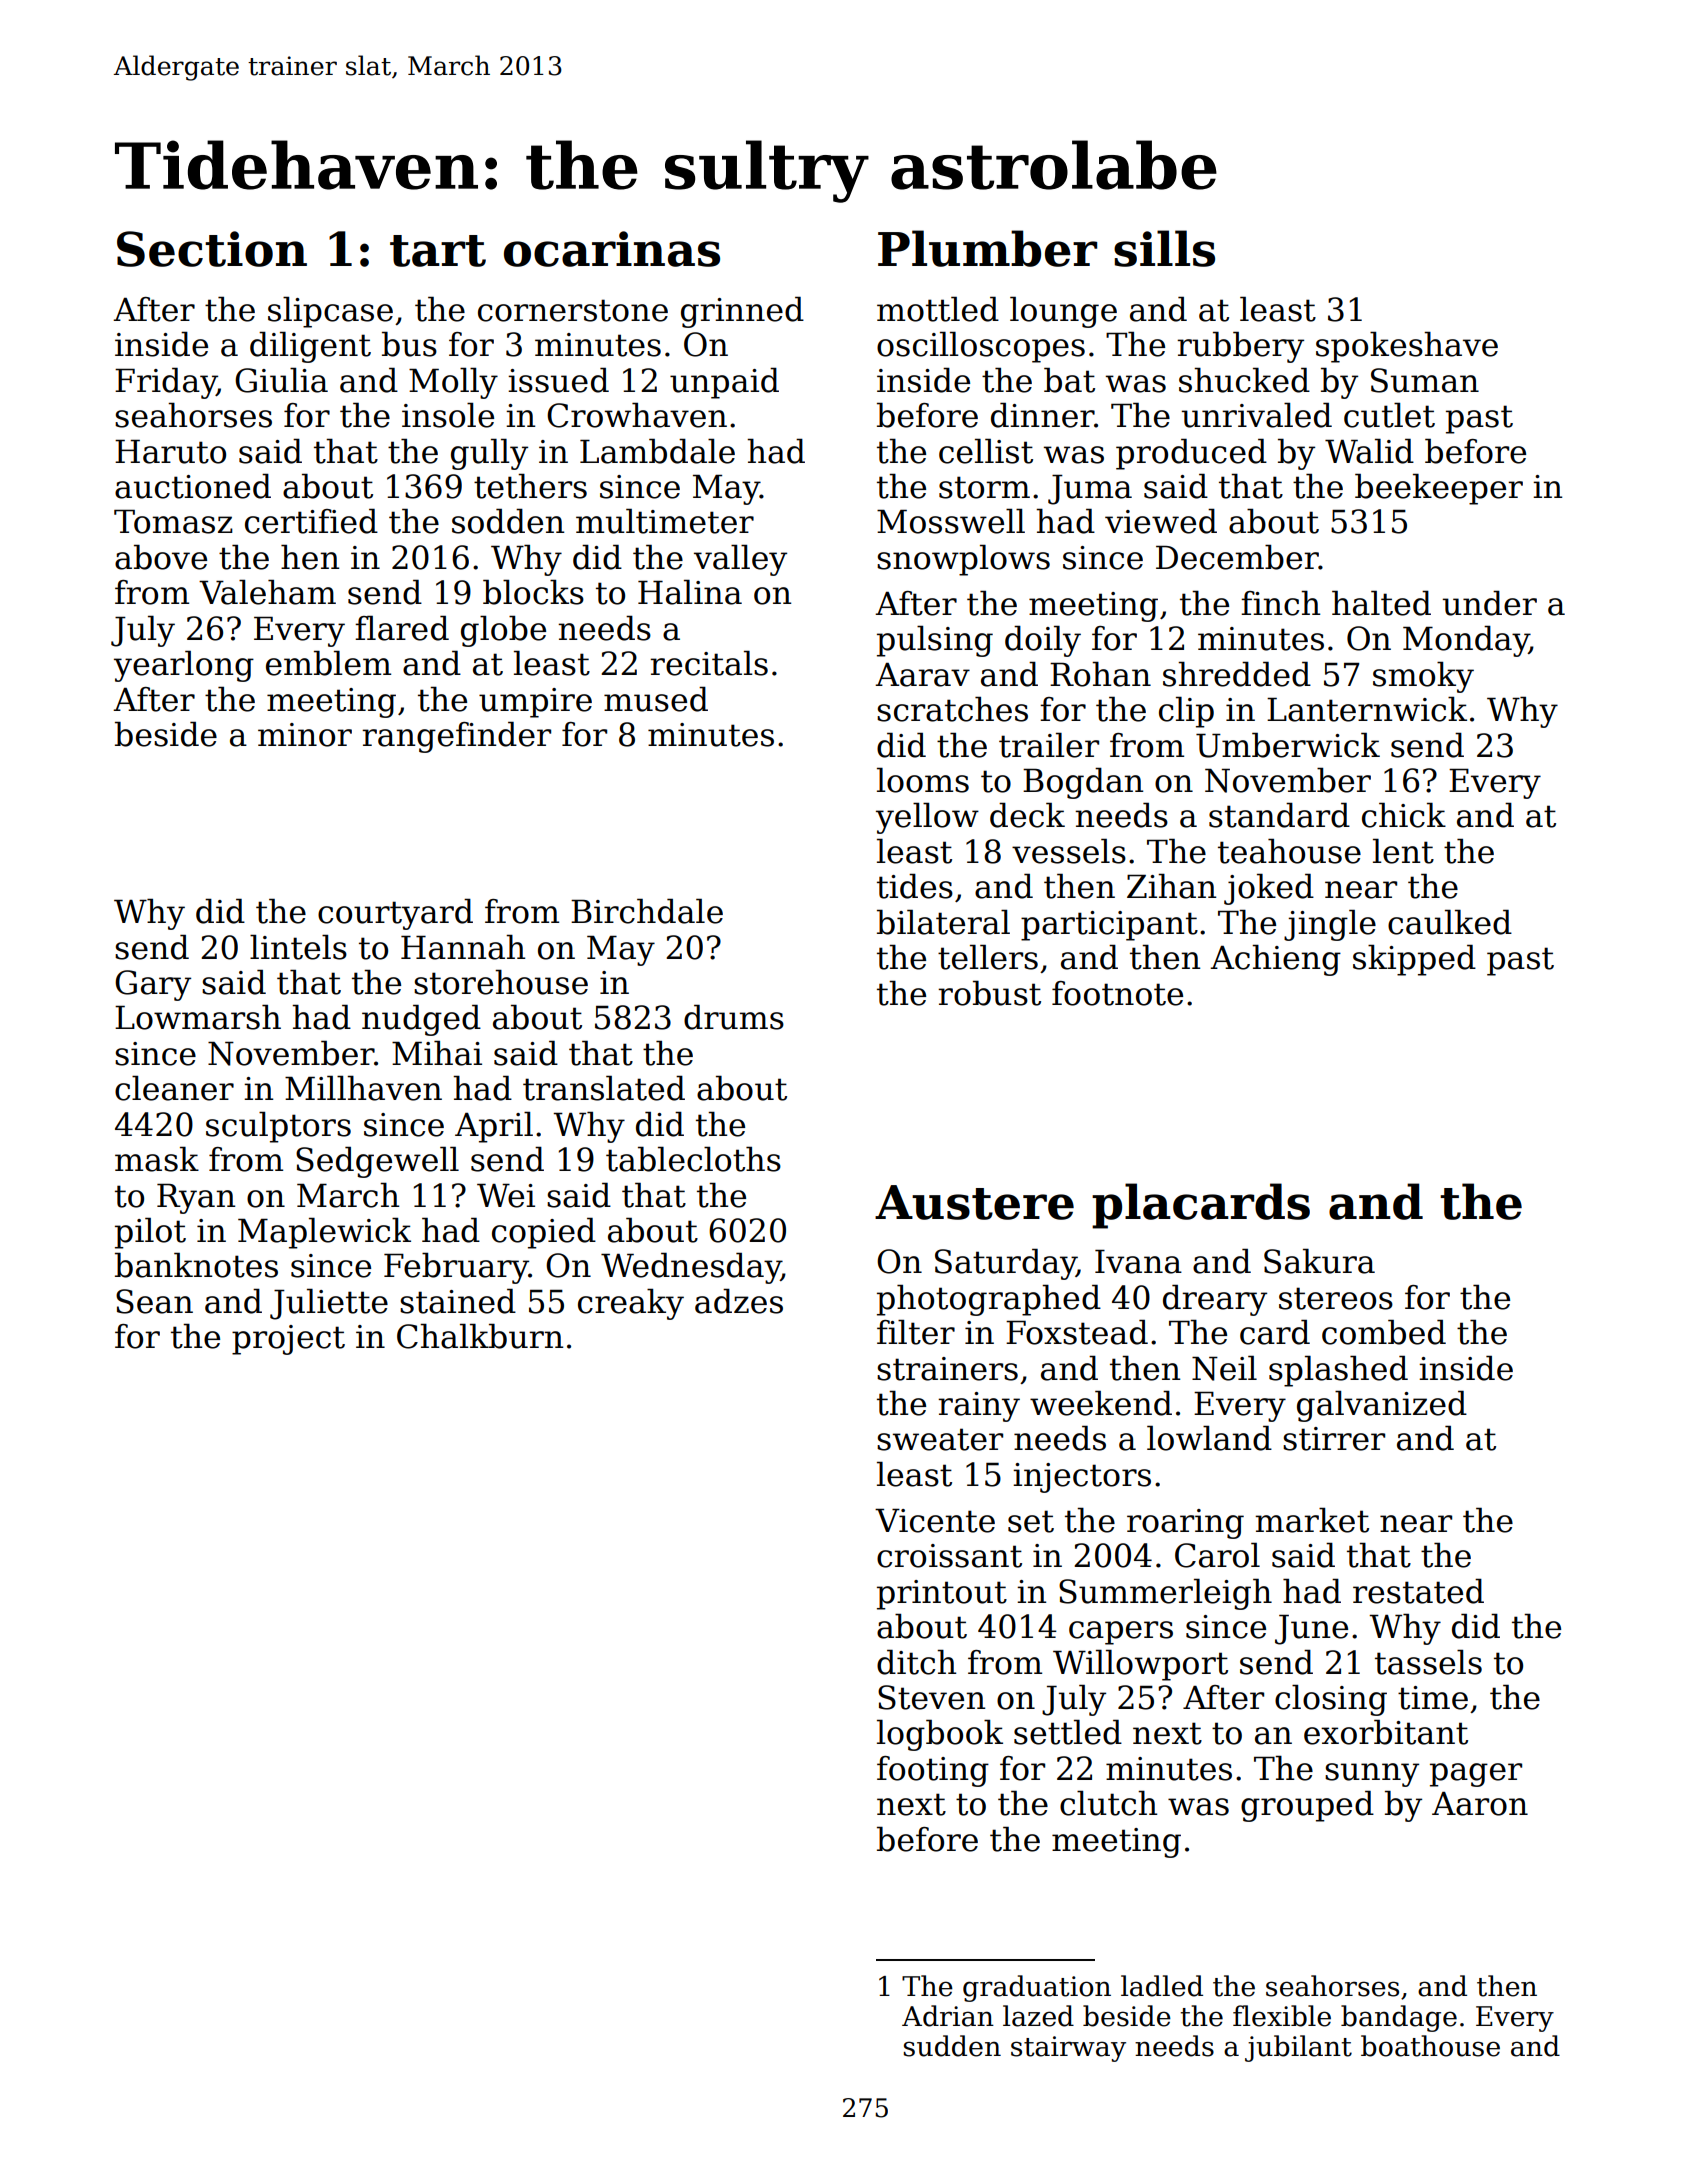  What do you see at coordinates (1404, 815) in the document?
I see `chick` at bounding box center [1404, 815].
